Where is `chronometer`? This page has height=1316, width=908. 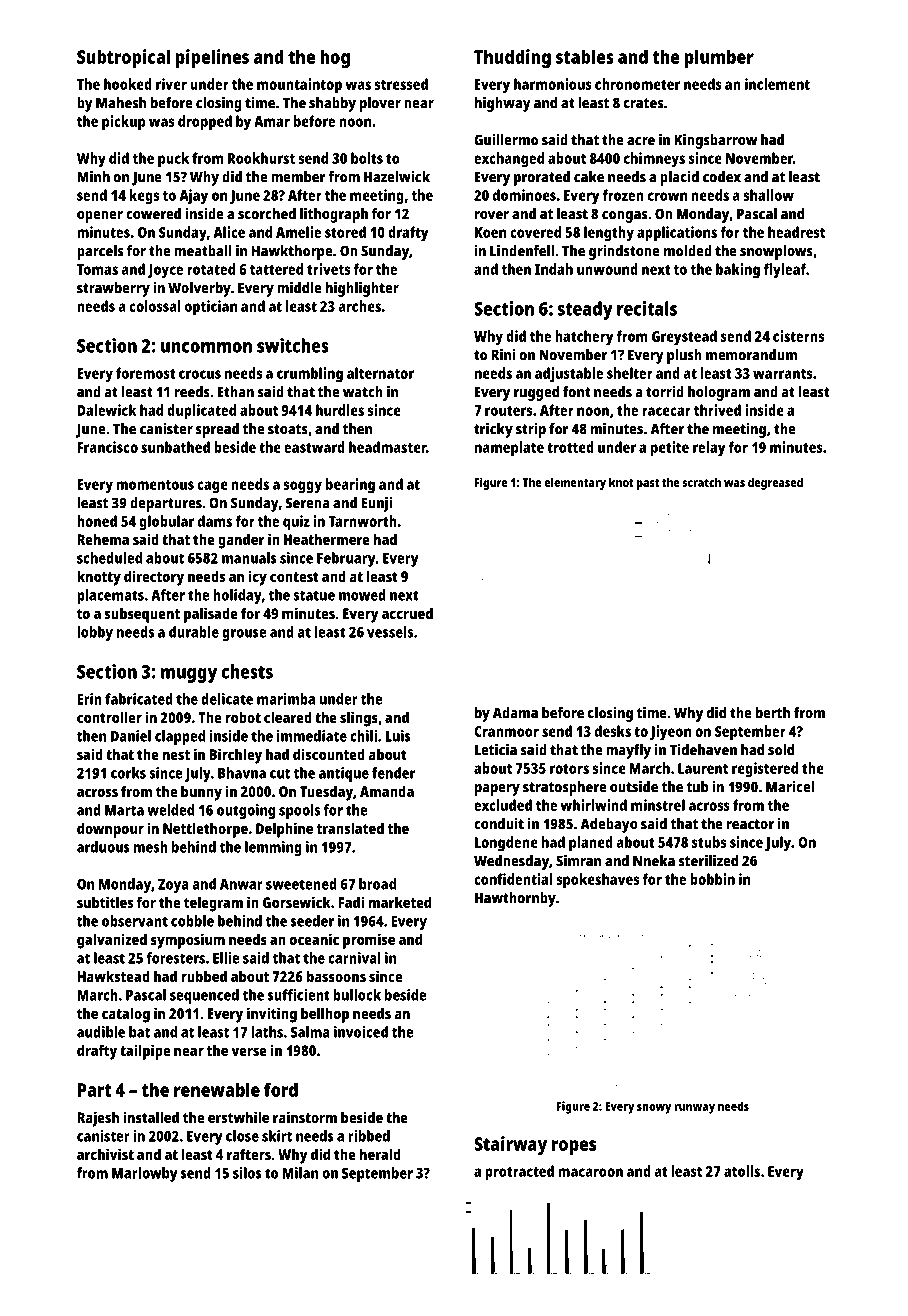 chronometer is located at coordinates (637, 84).
